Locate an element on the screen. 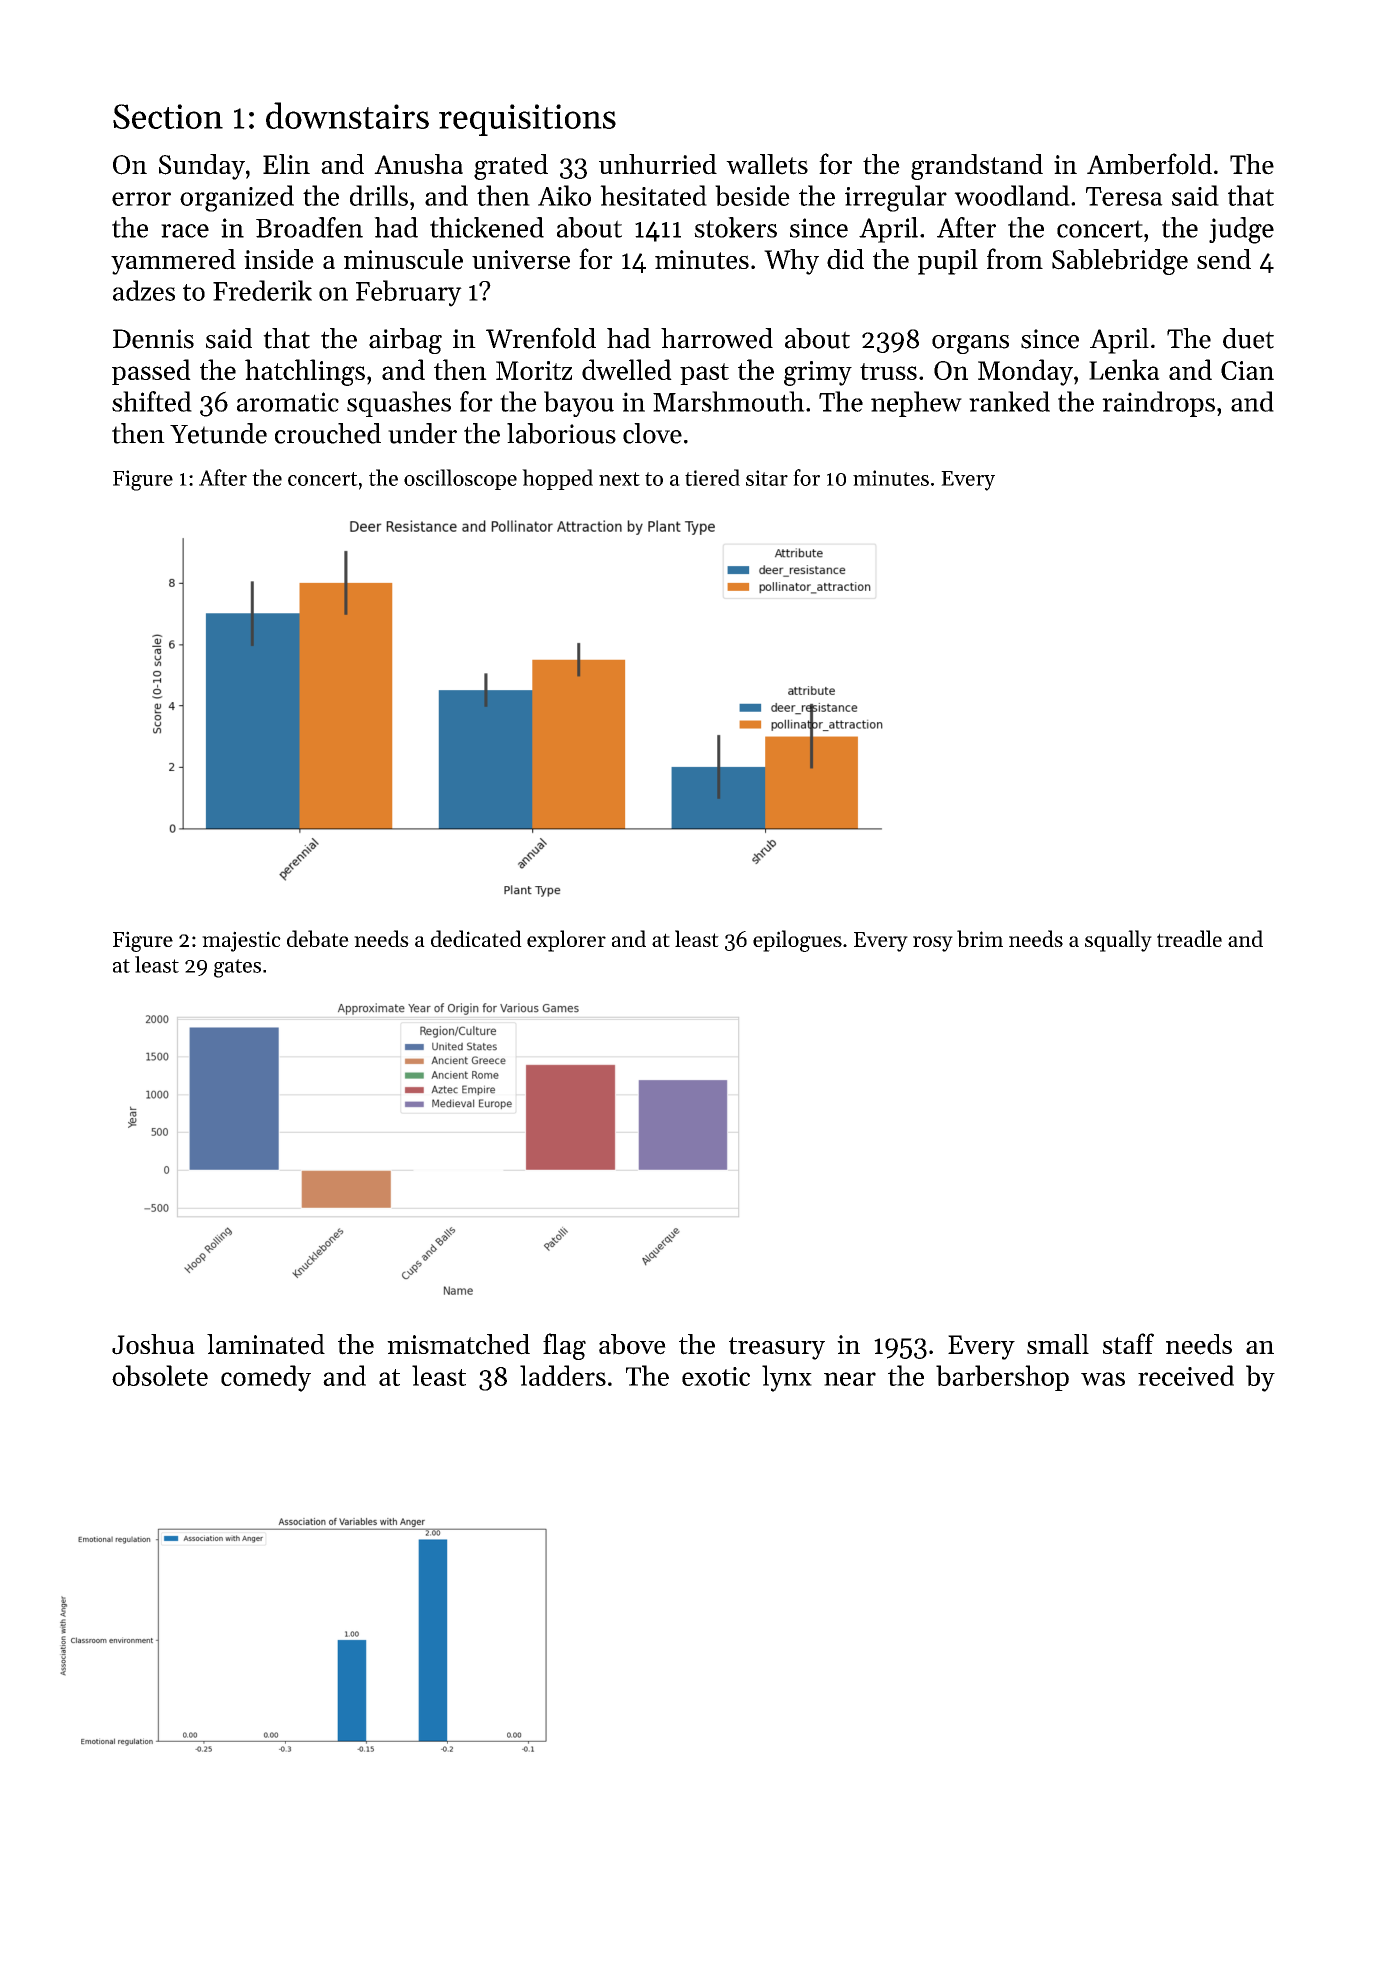 Image resolution: width=1386 pixels, height=1969 pixels. Yetunde is located at coordinates (218, 433).
